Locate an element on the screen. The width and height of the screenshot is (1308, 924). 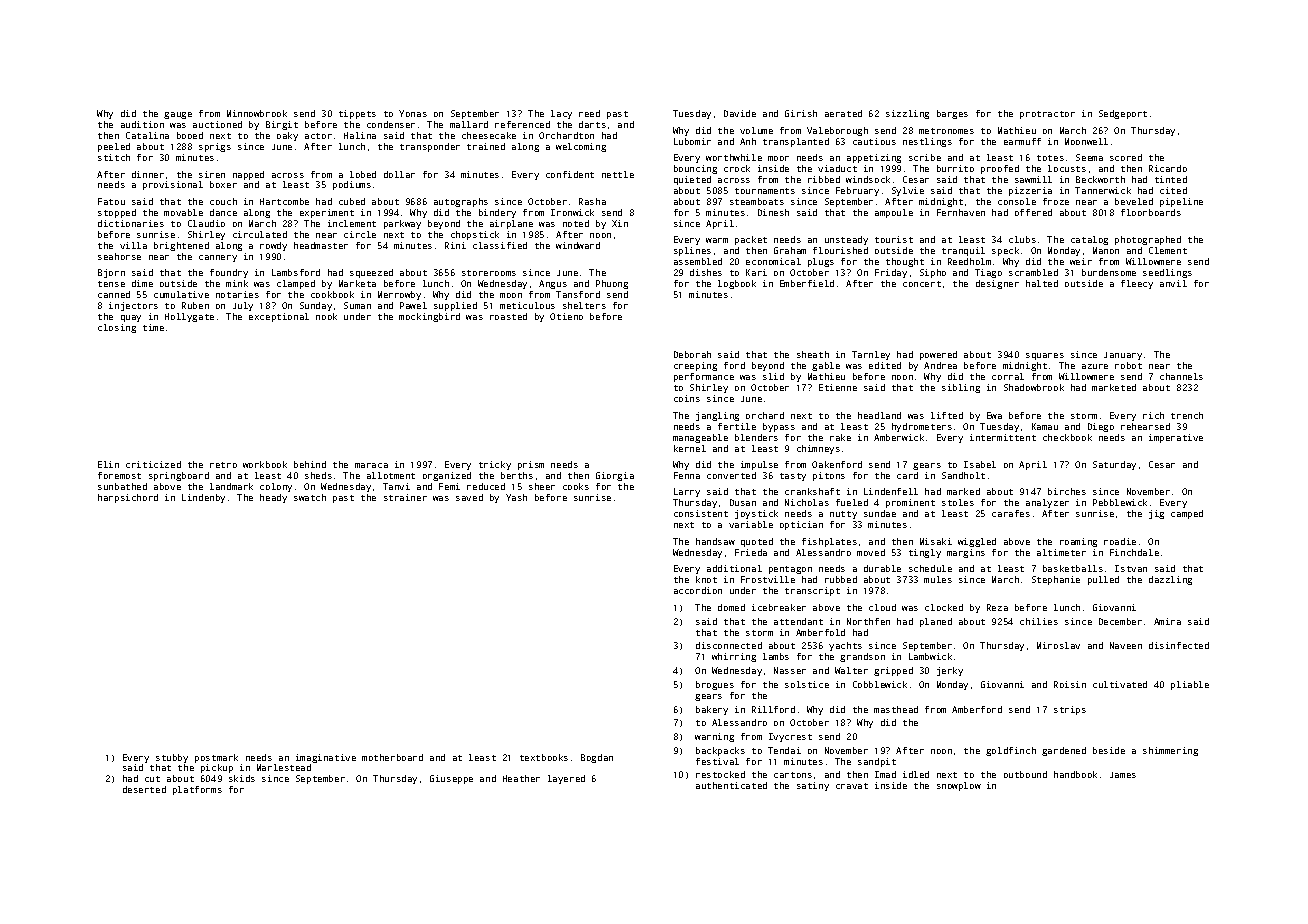
satiny is located at coordinates (813, 786).
